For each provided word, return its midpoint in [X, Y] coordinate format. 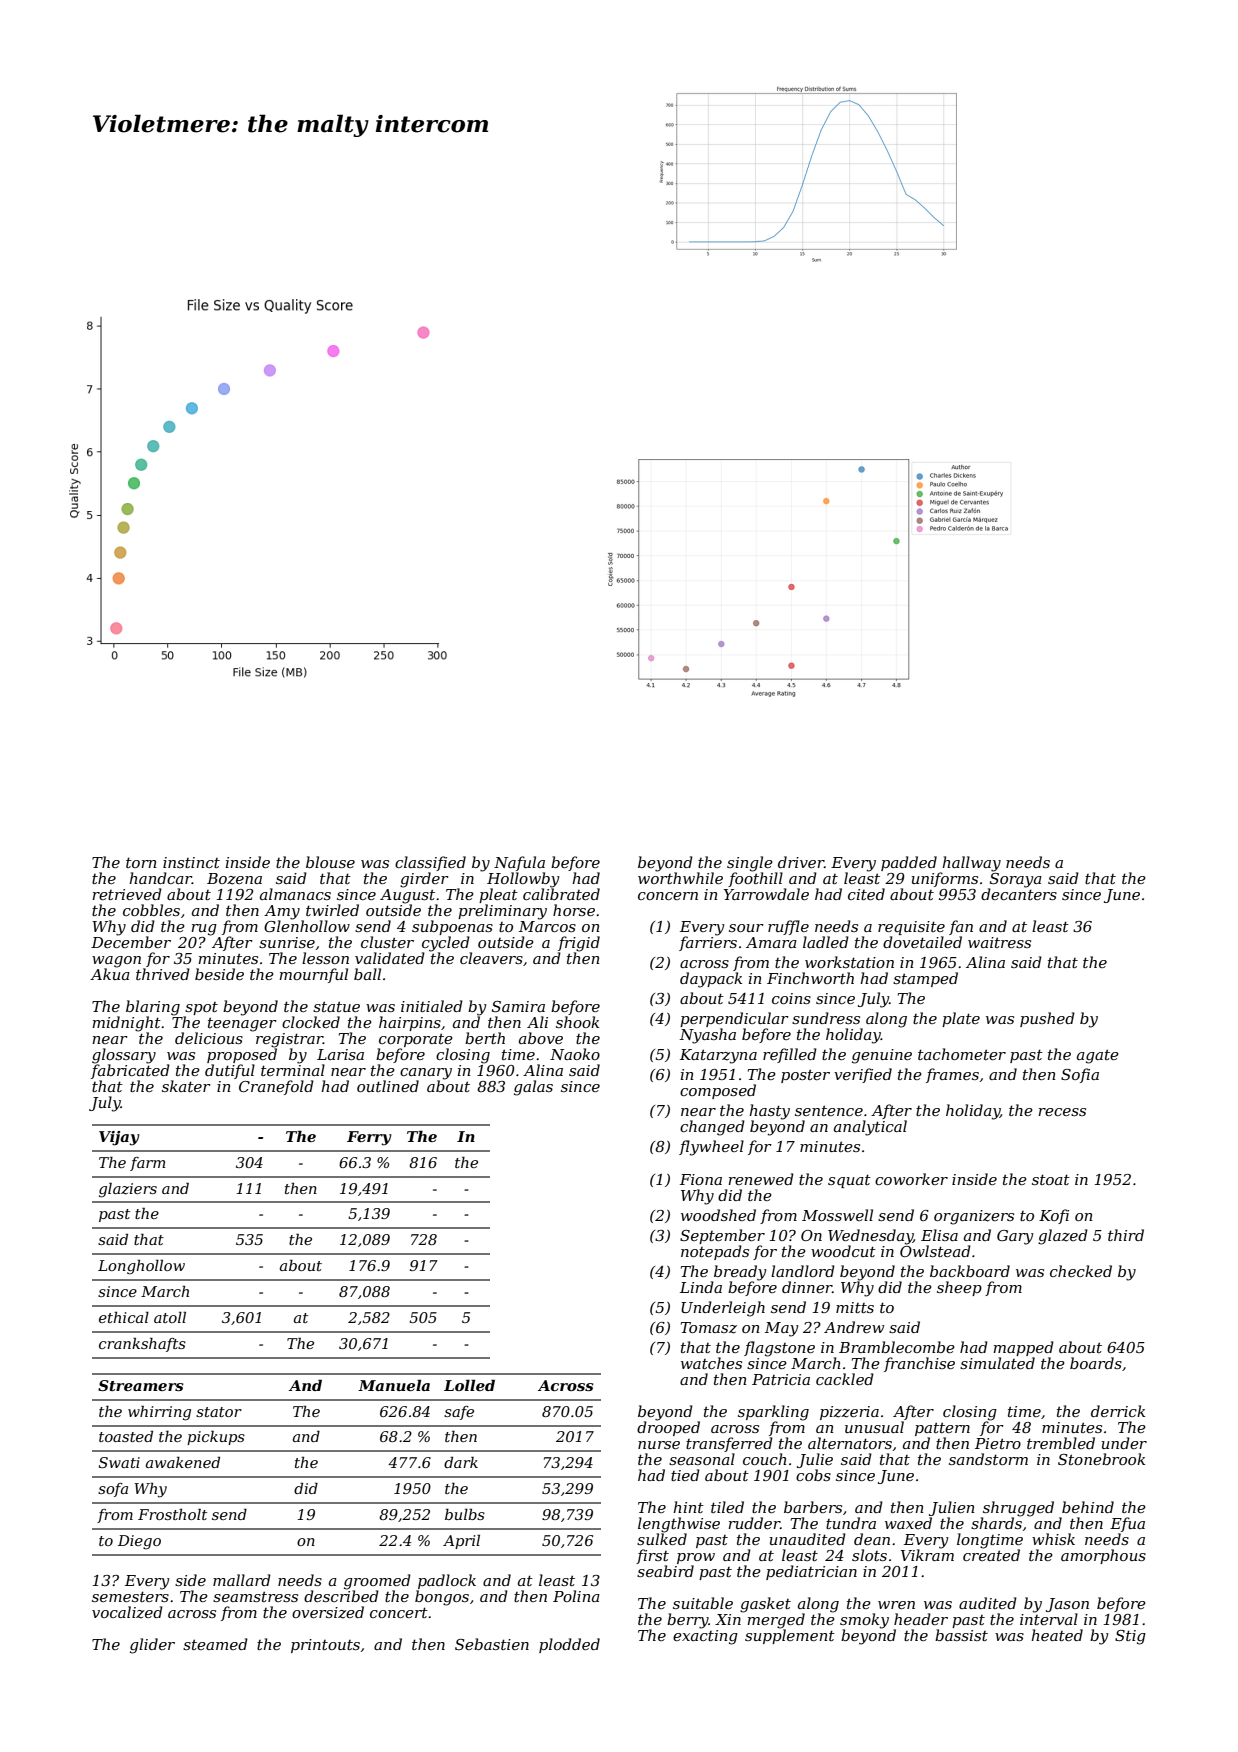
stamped [925, 979]
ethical [124, 1317]
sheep [959, 1288]
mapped [1023, 1348]
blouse [330, 862]
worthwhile [680, 878]
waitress [999, 942]
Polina [576, 1596]
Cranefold [276, 1087]
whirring [159, 1413]
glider [152, 1646]
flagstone [779, 1349]
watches [711, 1363]
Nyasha [708, 1036]
